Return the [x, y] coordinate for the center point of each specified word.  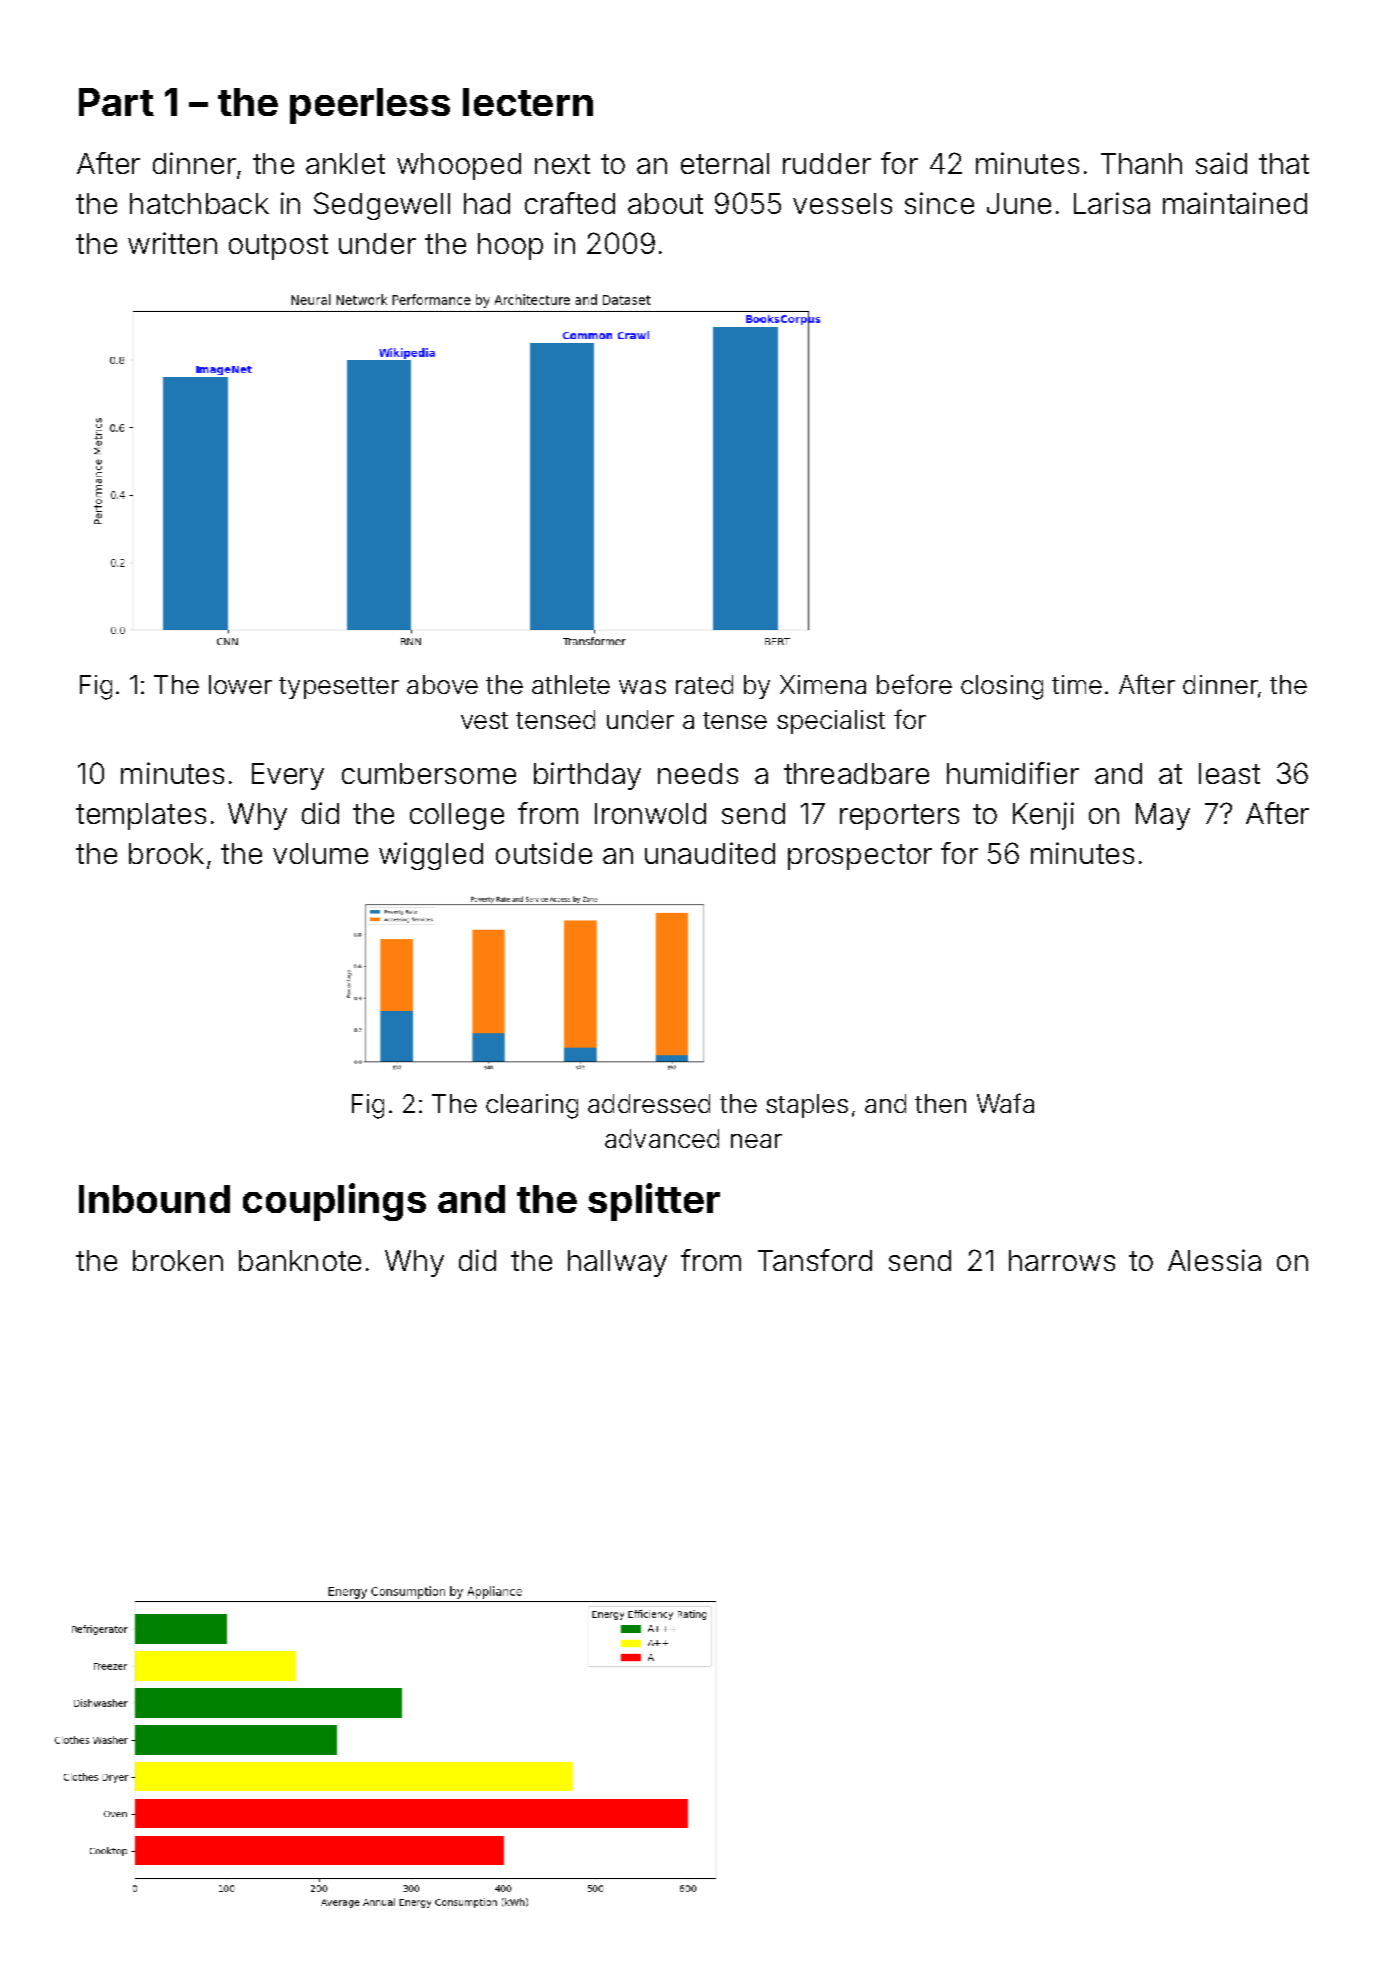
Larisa [1112, 203]
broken [178, 1260]
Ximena [823, 684]
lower [240, 684]
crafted [570, 203]
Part [116, 102]
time [1077, 684]
